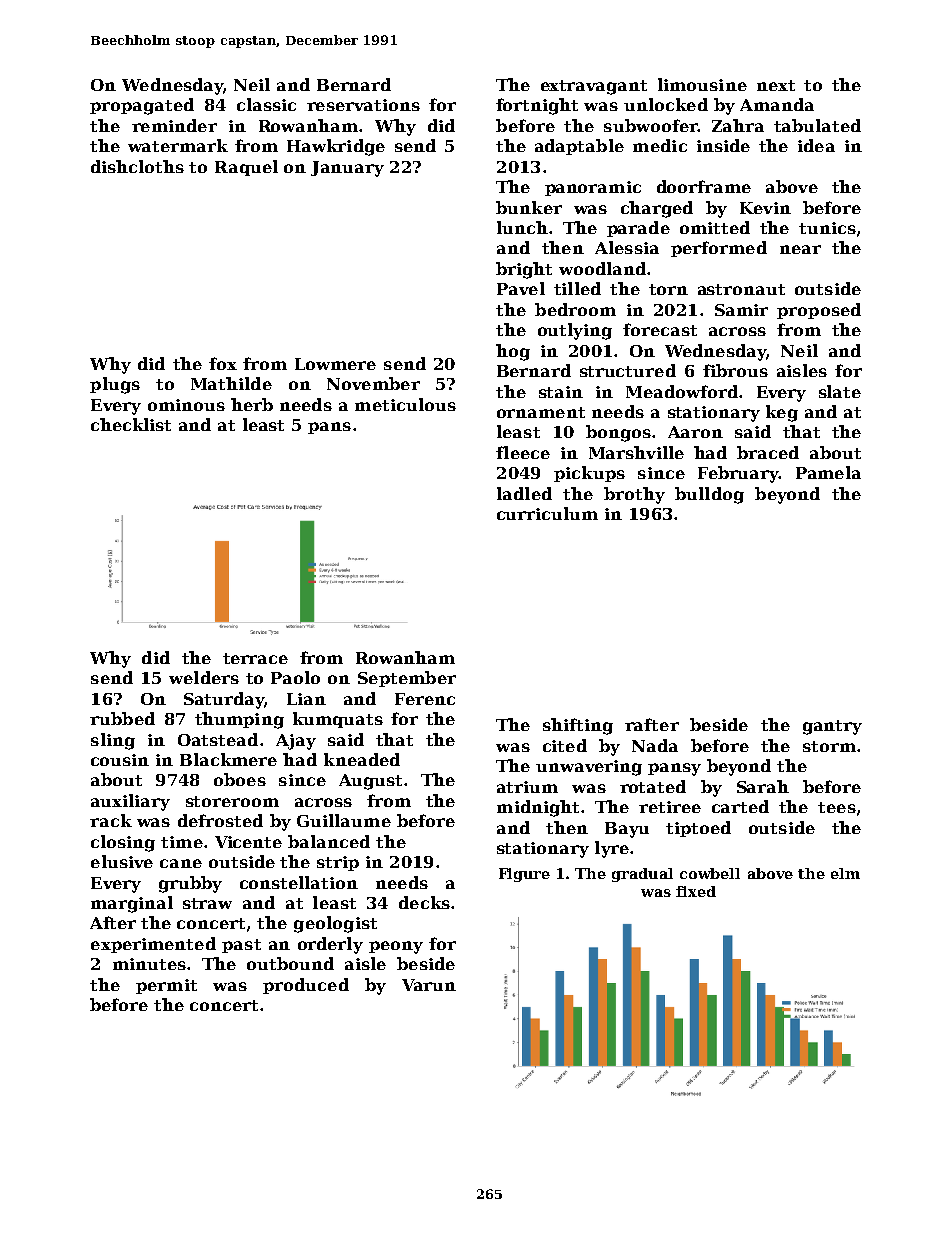 The height and width of the image is (1233, 952). I want to click on Aaron, so click(695, 432).
